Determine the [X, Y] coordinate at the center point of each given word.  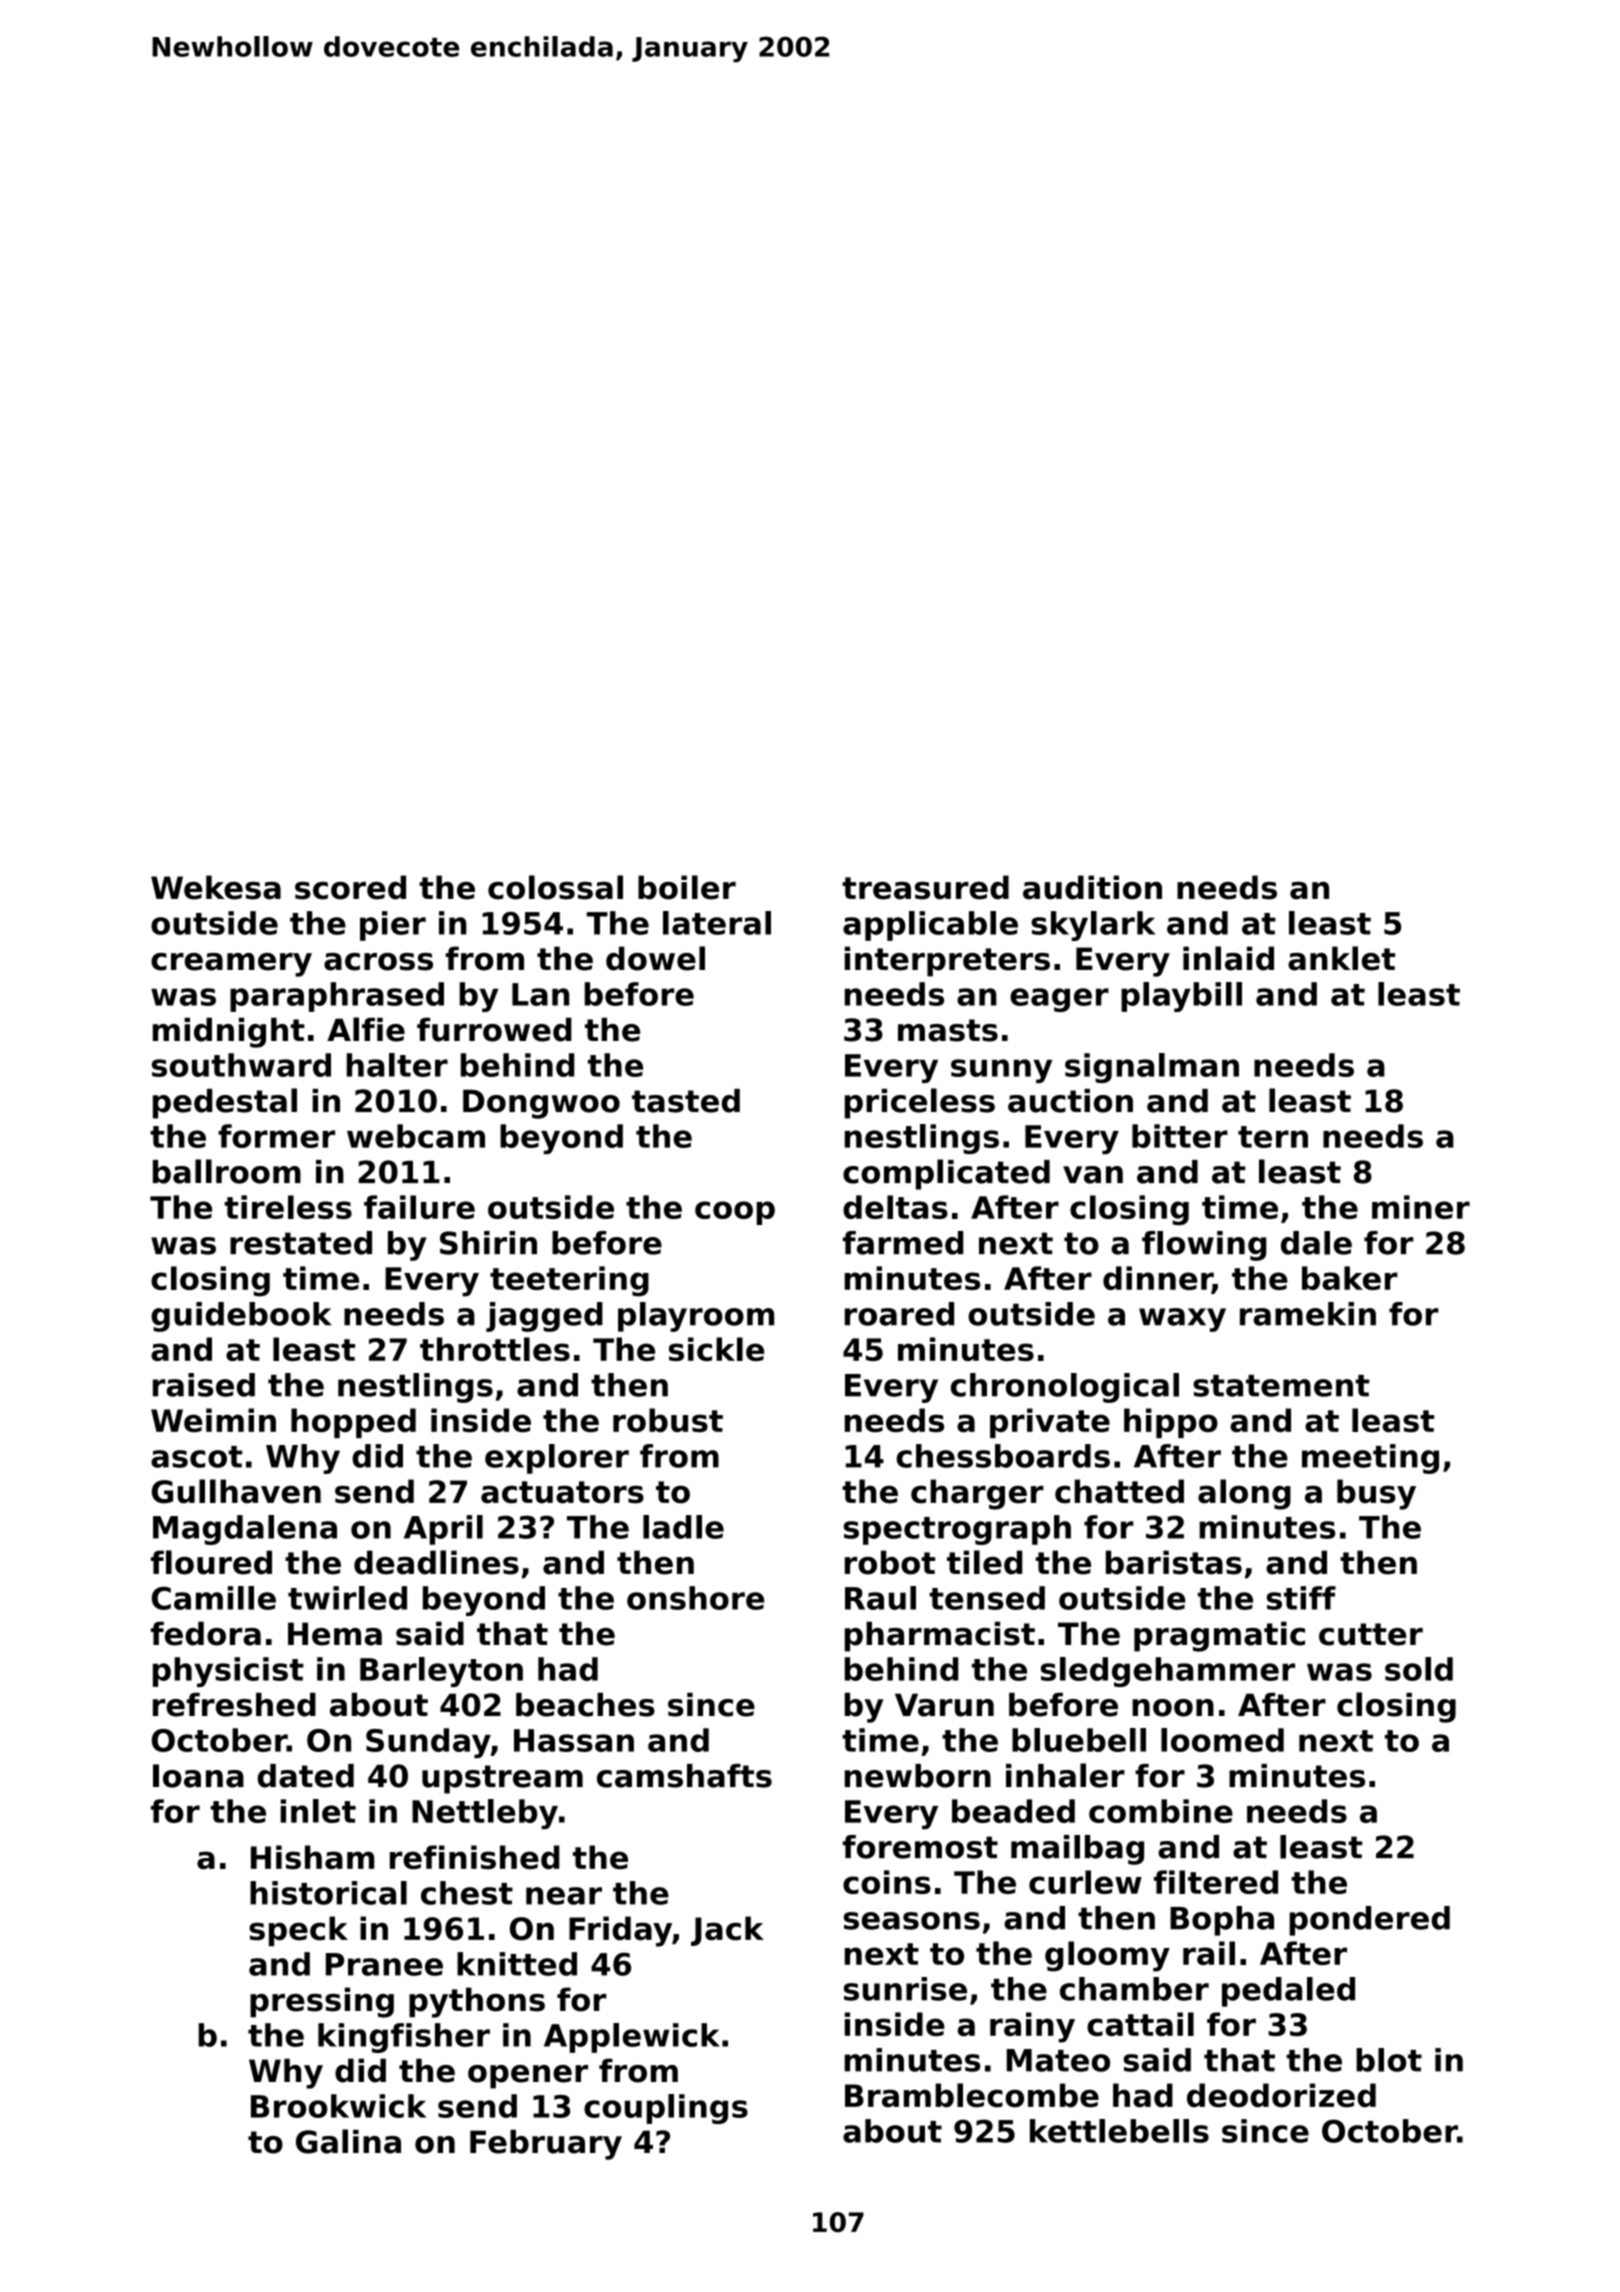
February [546, 2145]
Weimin [213, 1420]
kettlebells [1119, 2131]
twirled [347, 1598]
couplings [666, 2109]
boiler [687, 887]
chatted [1119, 1491]
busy [1376, 1494]
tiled [984, 1562]
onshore [695, 1598]
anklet [1341, 958]
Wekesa [216, 887]
